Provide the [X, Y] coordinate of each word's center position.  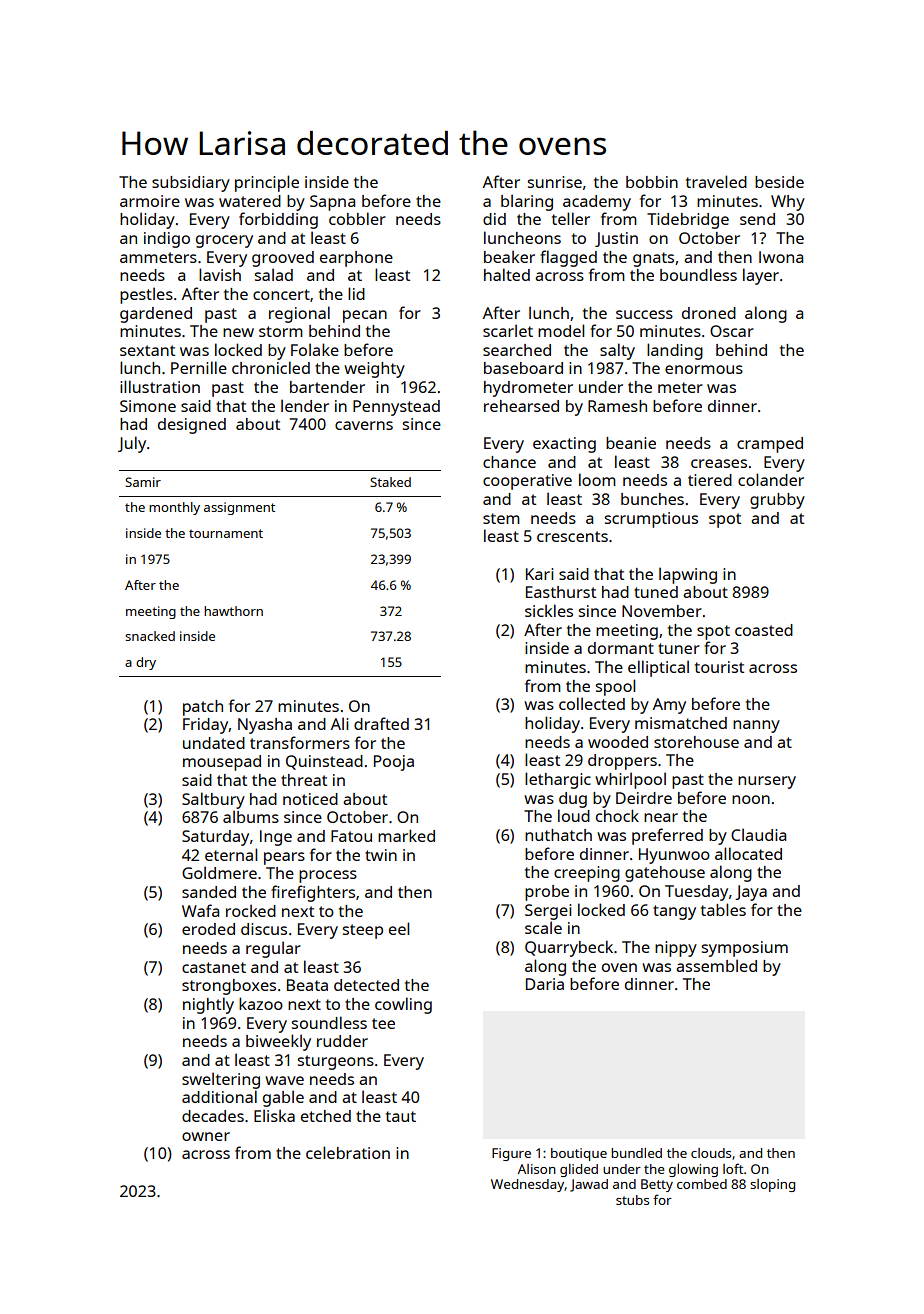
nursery [767, 782]
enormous [704, 369]
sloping [772, 1185]
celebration [348, 1152]
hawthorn [233, 611]
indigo [167, 240]
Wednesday [528, 1185]
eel [399, 928]
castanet [214, 967]
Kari [539, 574]
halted [507, 274]
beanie [631, 443]
